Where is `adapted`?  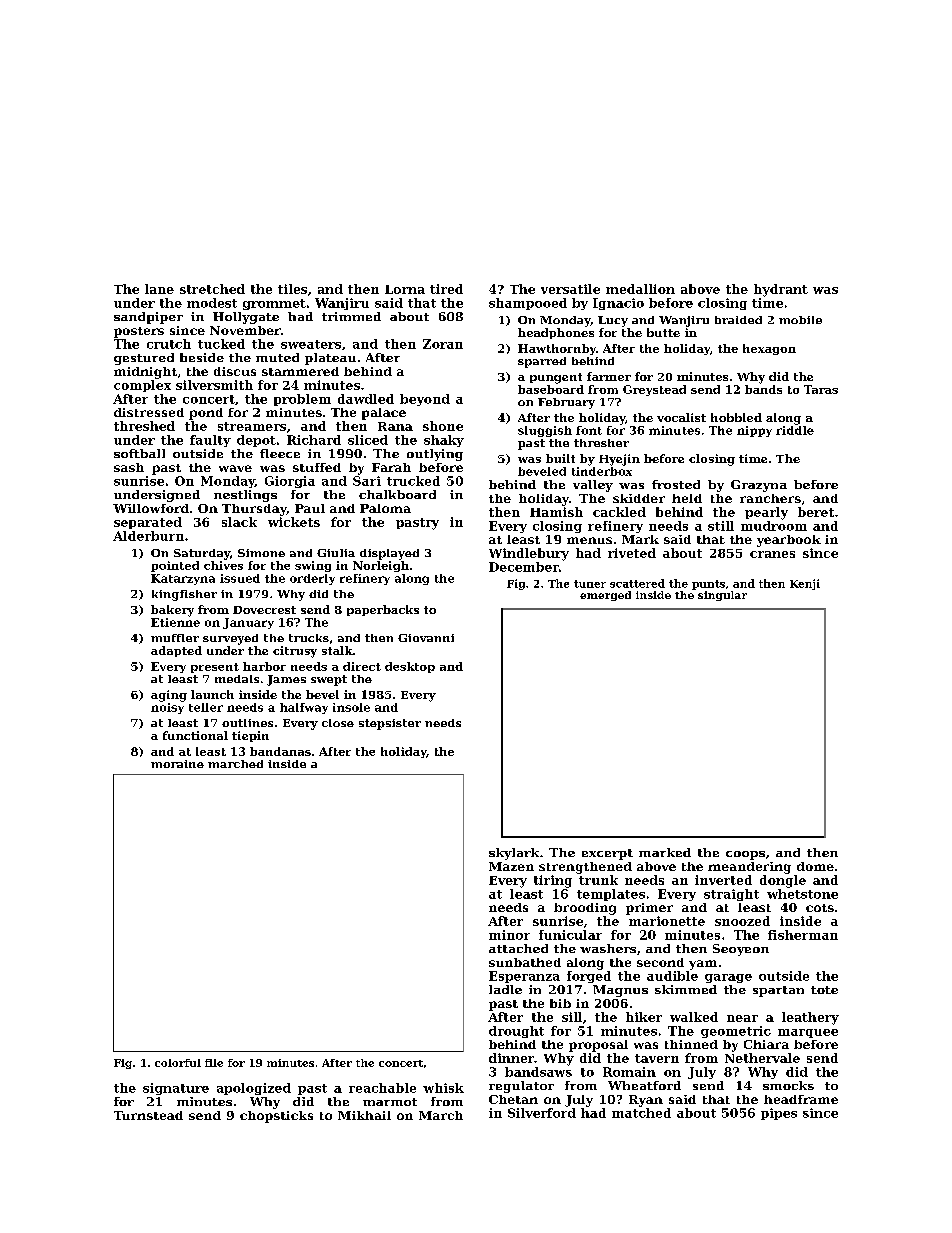
adapted is located at coordinates (176, 651).
